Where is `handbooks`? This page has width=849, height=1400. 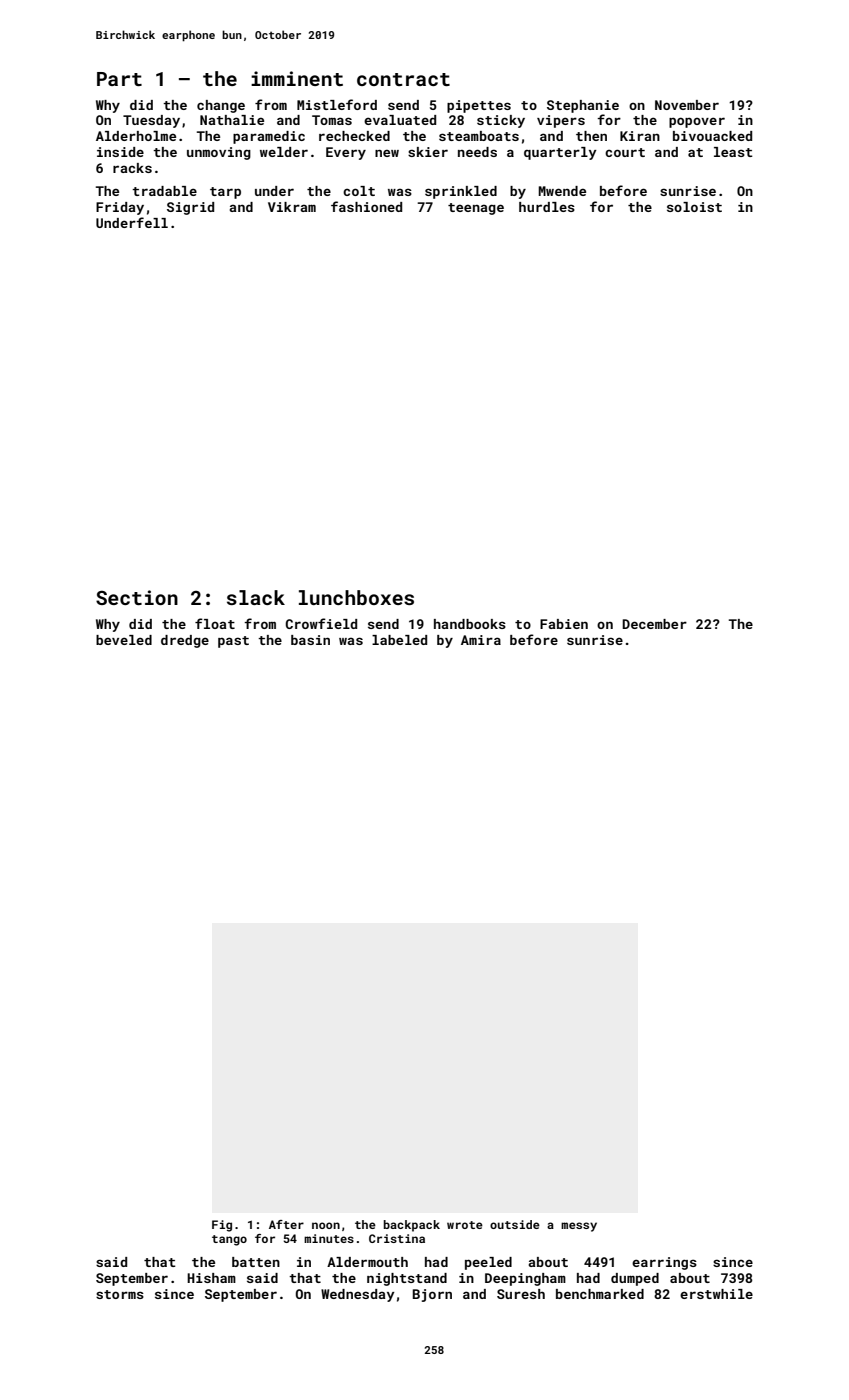 handbooks is located at coordinates (470, 624).
